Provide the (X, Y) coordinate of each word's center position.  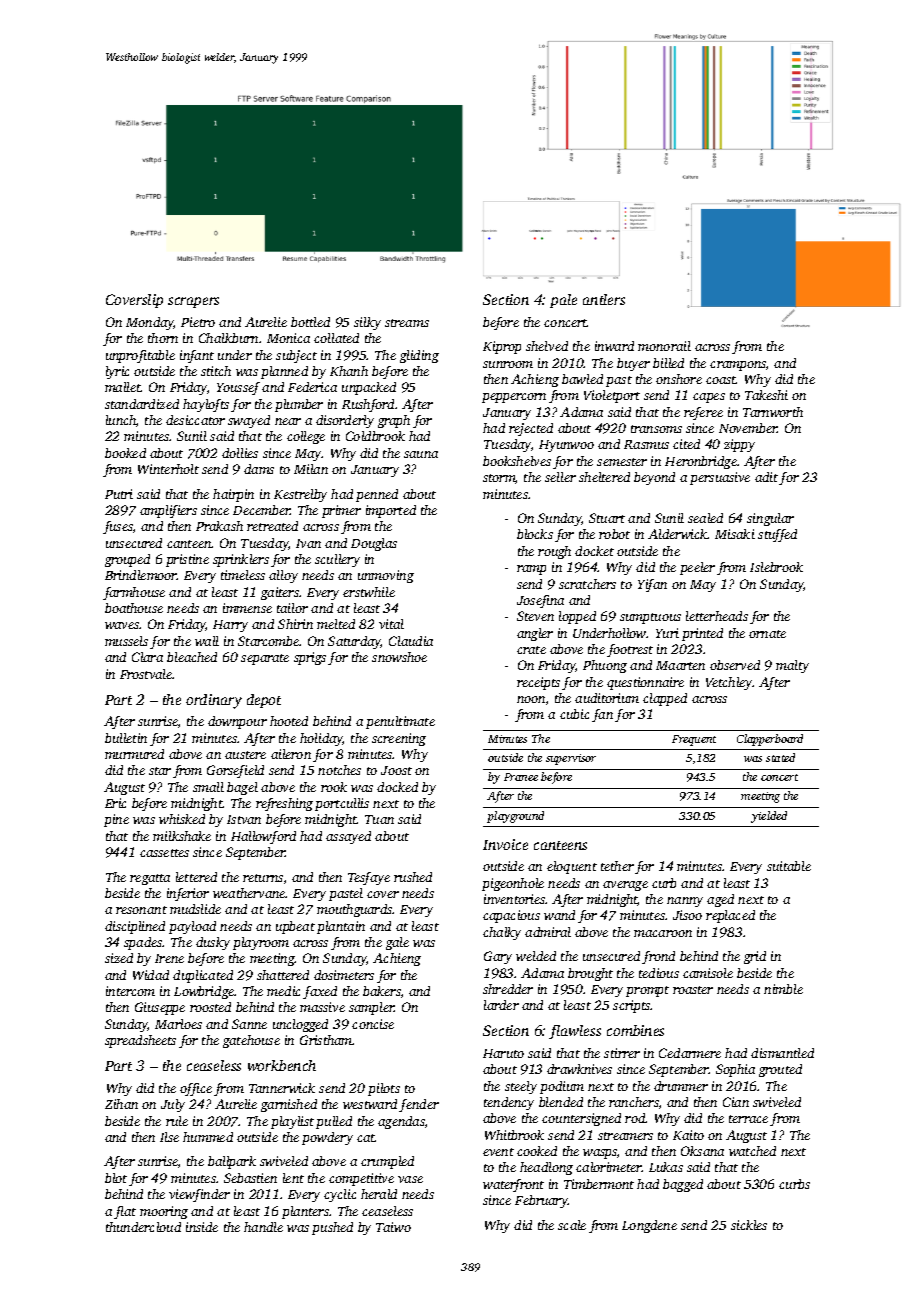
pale (563, 301)
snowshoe (399, 657)
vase (410, 1179)
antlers (604, 299)
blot (116, 1178)
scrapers (193, 302)
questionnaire (645, 683)
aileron (291, 754)
